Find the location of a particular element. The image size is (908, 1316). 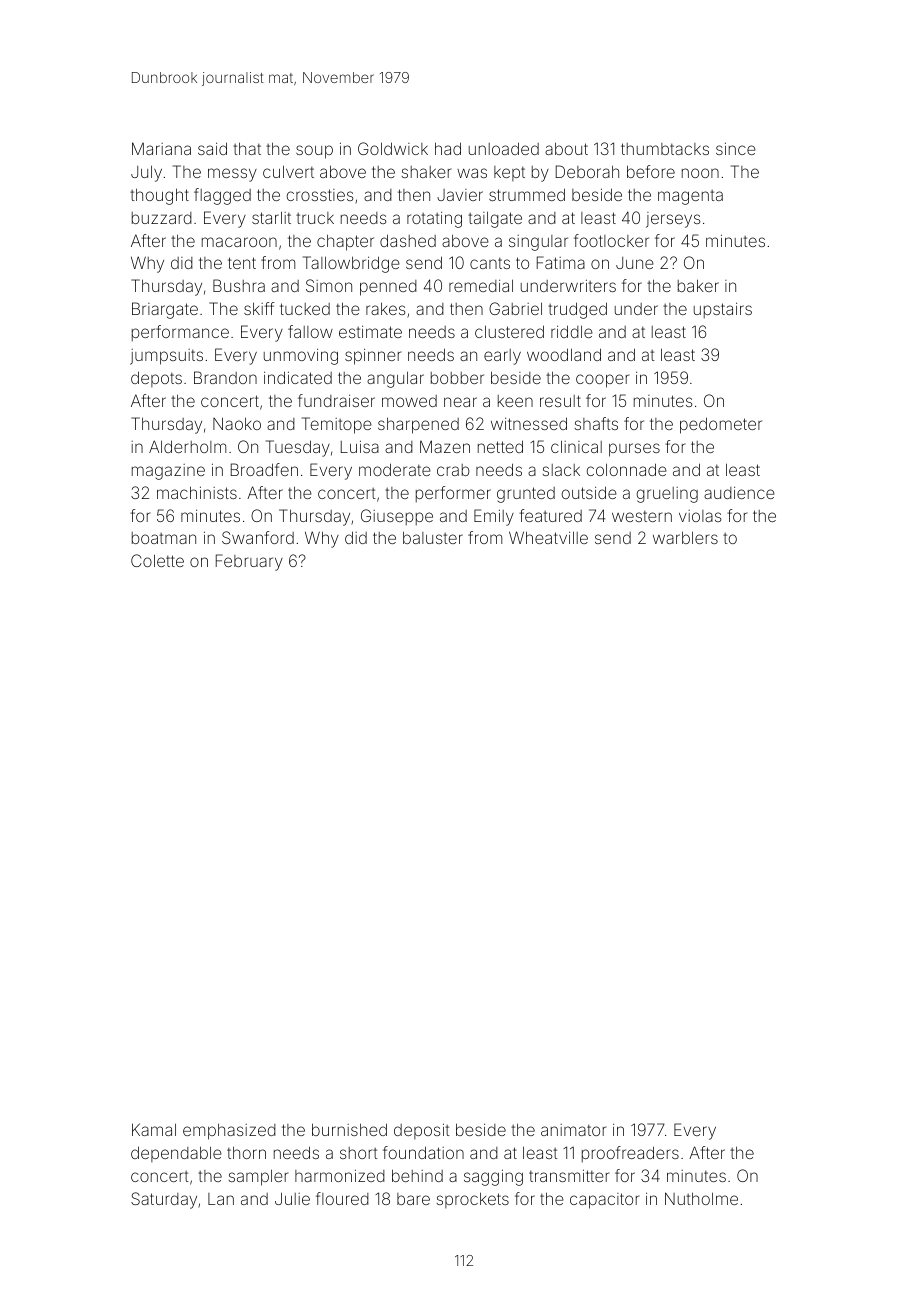

cants is located at coordinates (490, 263).
